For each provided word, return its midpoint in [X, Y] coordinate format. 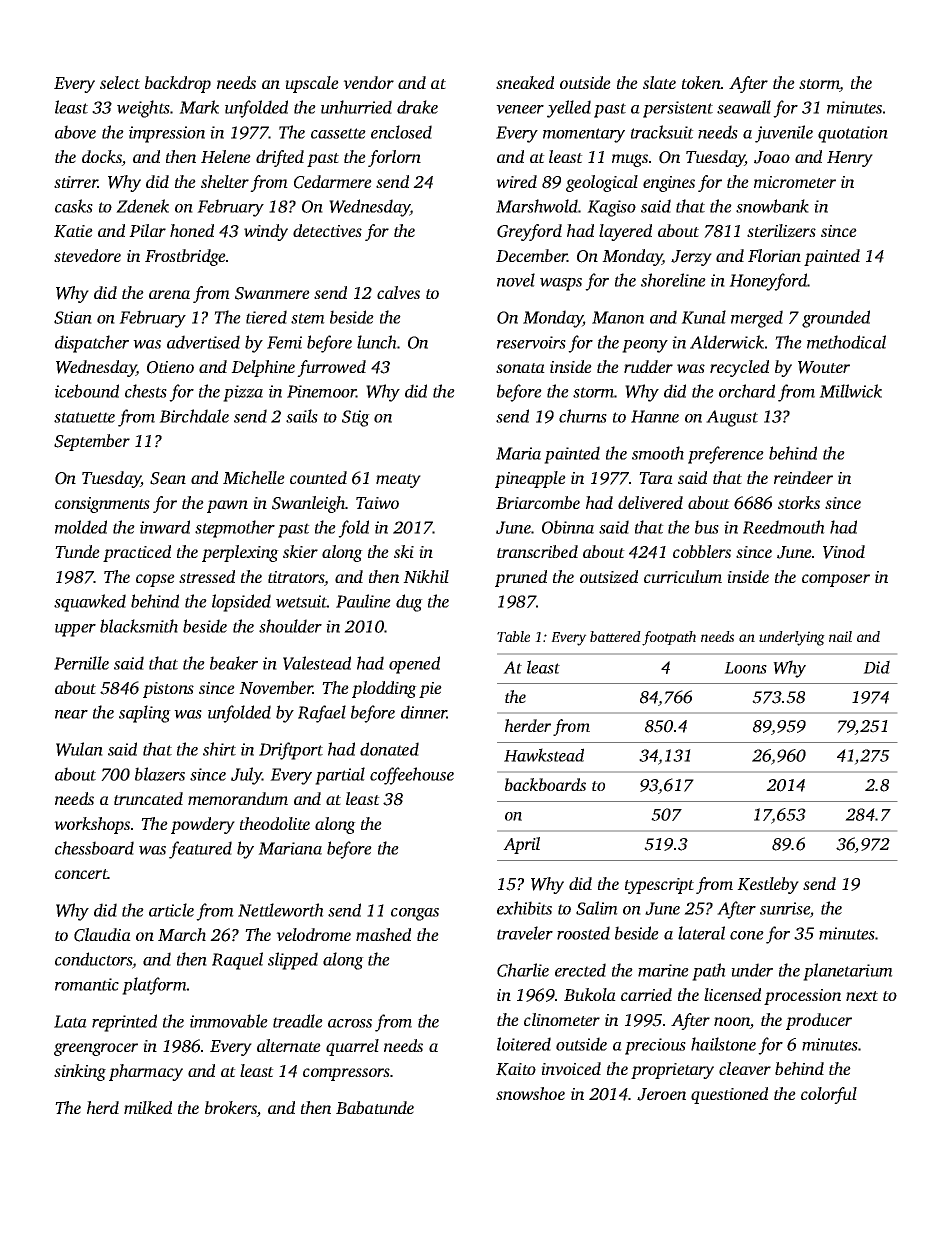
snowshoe [530, 1093]
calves [398, 292]
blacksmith [139, 626]
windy [266, 232]
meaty [398, 481]
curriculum [683, 576]
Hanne [655, 416]
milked [148, 1107]
